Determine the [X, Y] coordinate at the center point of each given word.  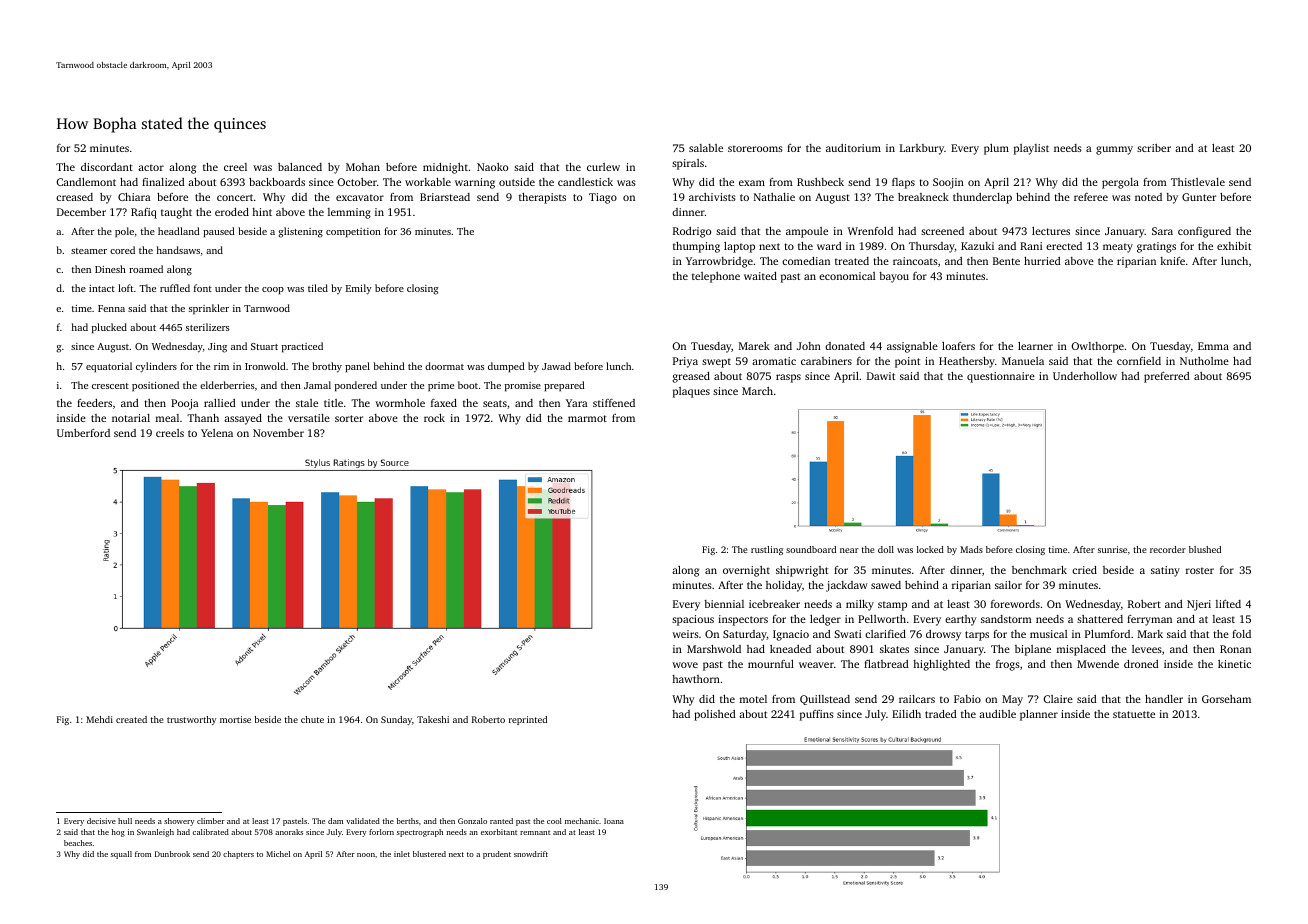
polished [715, 715]
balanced [300, 167]
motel [753, 699]
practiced [302, 347]
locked [930, 549]
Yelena [217, 433]
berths [408, 821]
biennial [724, 604]
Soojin [948, 183]
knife [1172, 261]
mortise [235, 719]
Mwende [1098, 664]
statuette [1134, 714]
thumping [696, 247]
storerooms [755, 148]
